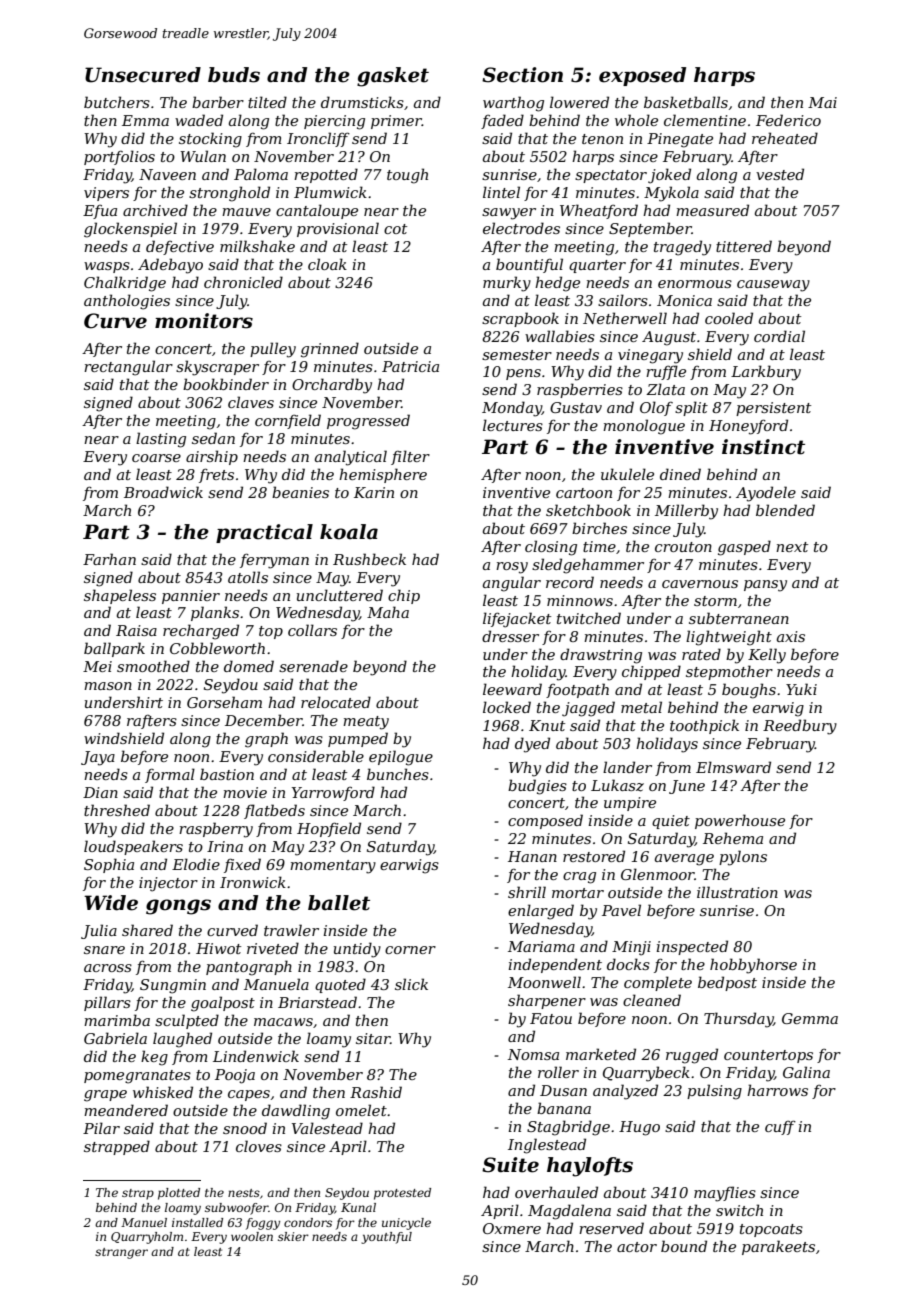 This screenshot has width=924, height=1314. I want to click on measured, so click(712, 210).
